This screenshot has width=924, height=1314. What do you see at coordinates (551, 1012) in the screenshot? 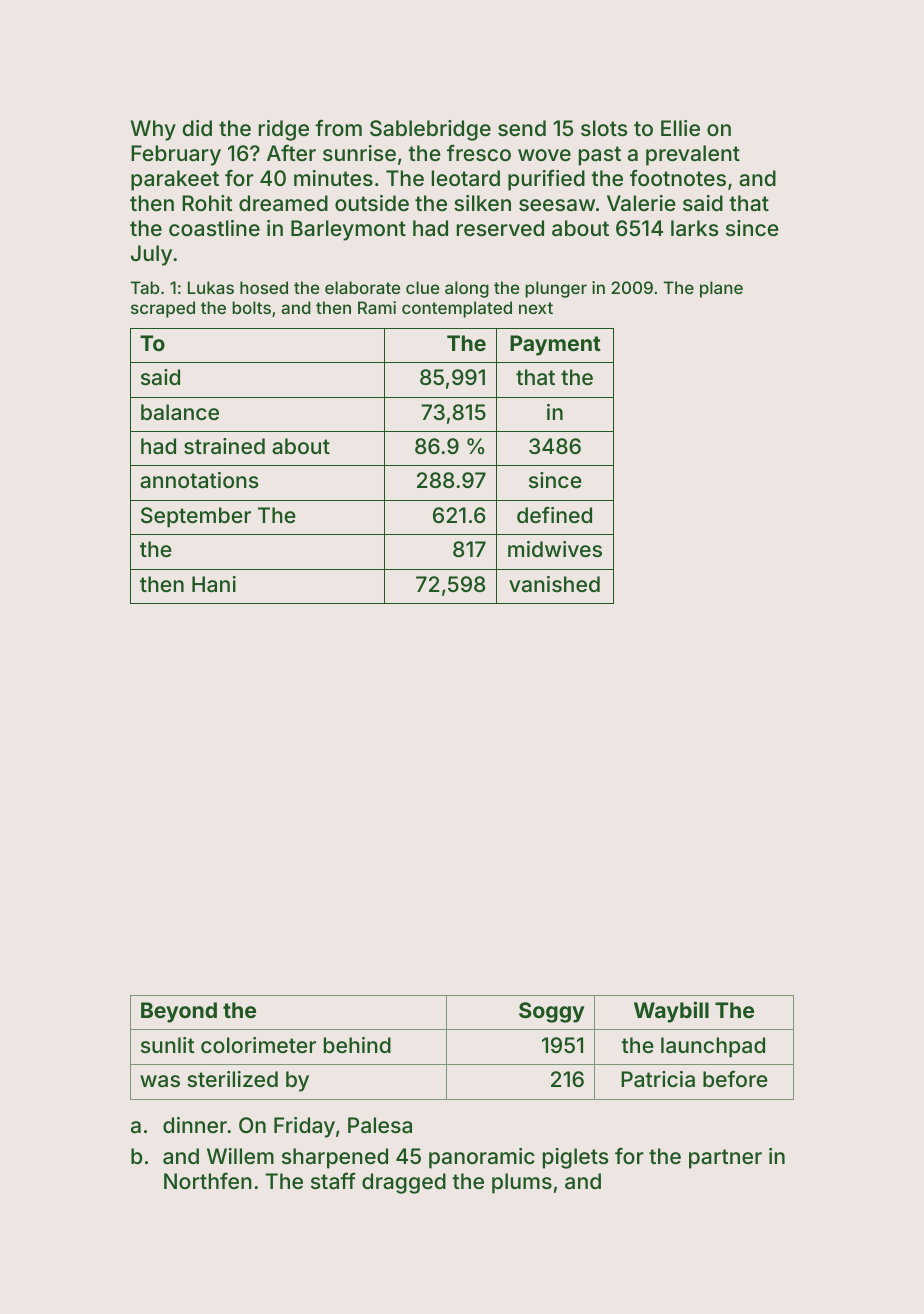
I see `Soggy` at bounding box center [551, 1012].
